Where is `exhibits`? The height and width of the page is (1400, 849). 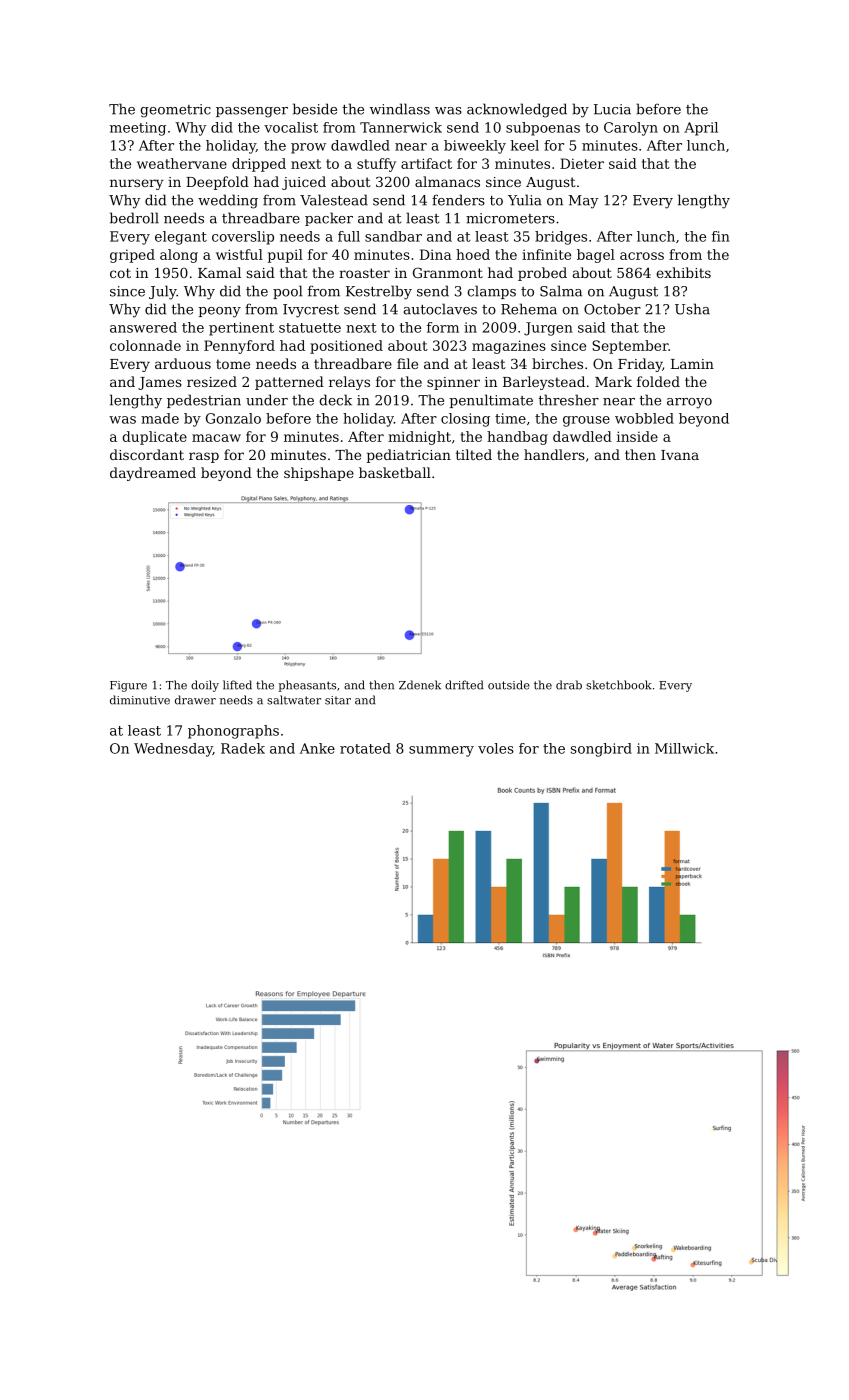 exhibits is located at coordinates (683, 272).
